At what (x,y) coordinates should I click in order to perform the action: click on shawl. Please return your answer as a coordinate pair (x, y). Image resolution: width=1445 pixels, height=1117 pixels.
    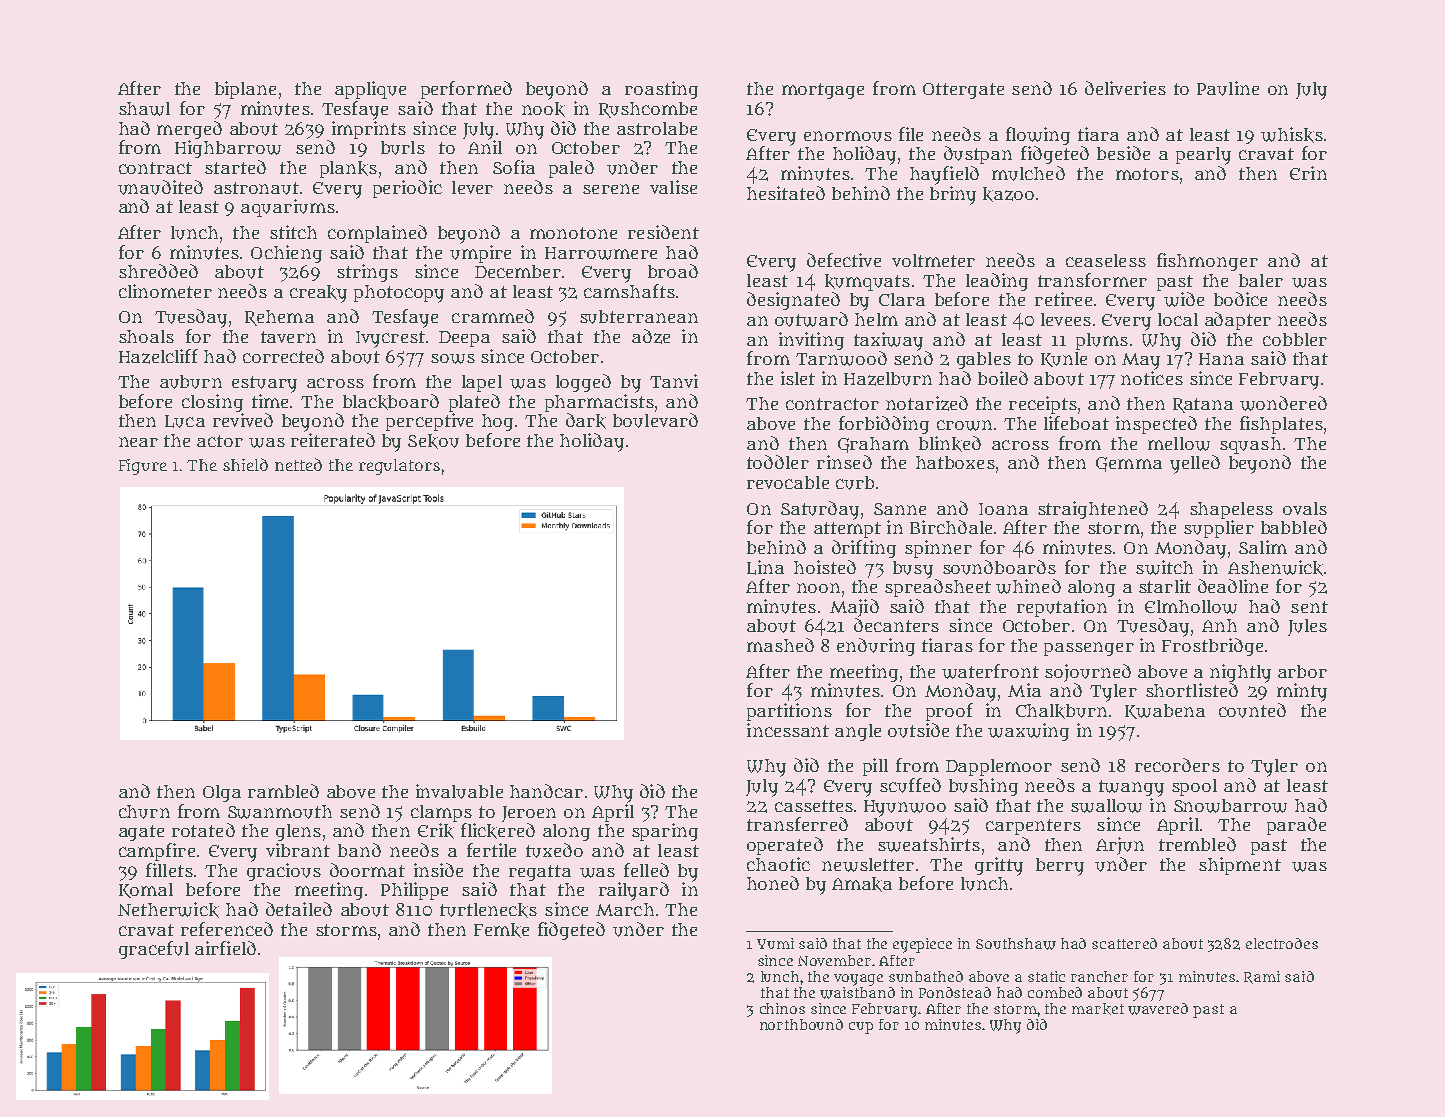
    Looking at the image, I should click on (144, 109).
